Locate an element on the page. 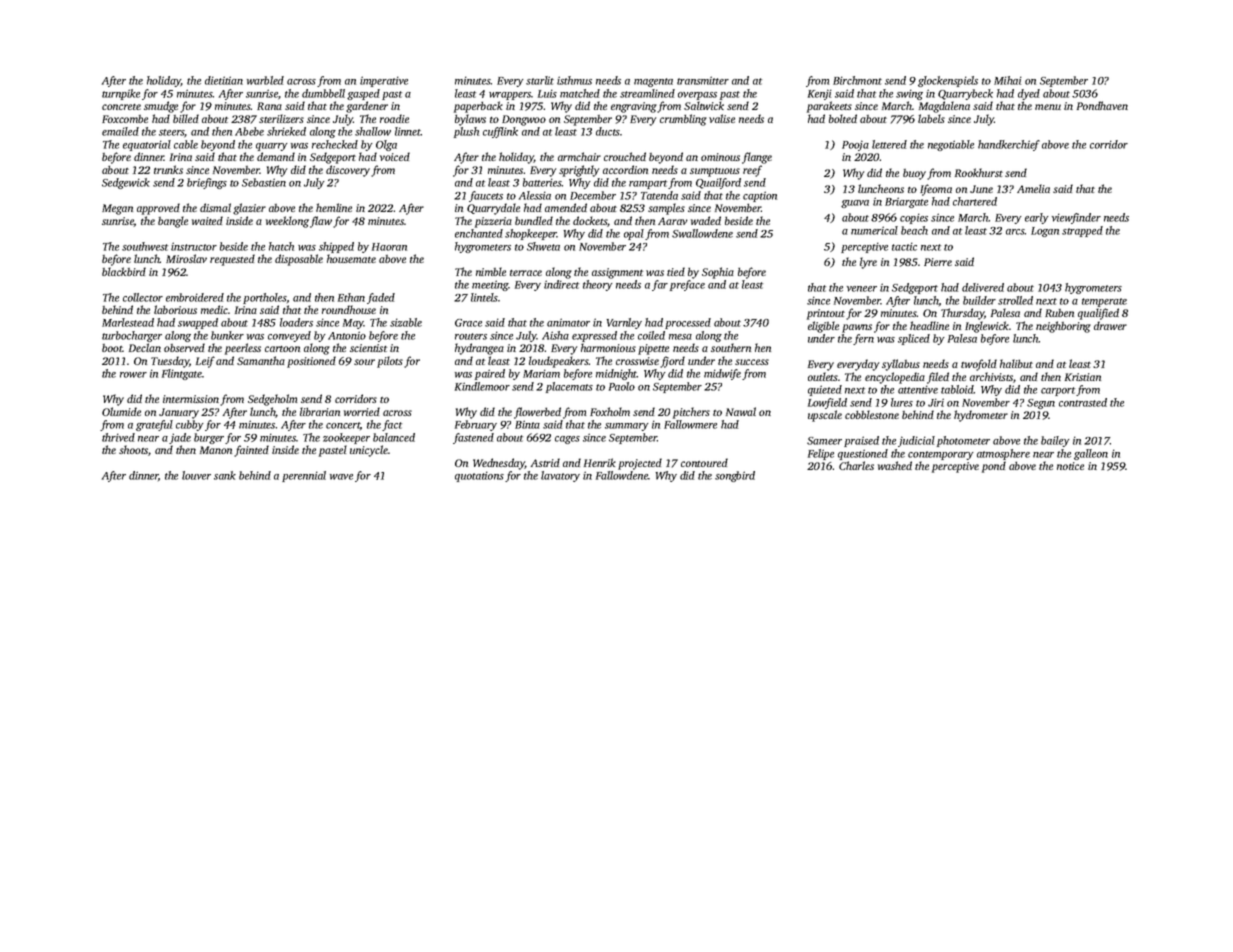 The width and height of the page is (1233, 952). isthmus is located at coordinates (574, 80).
